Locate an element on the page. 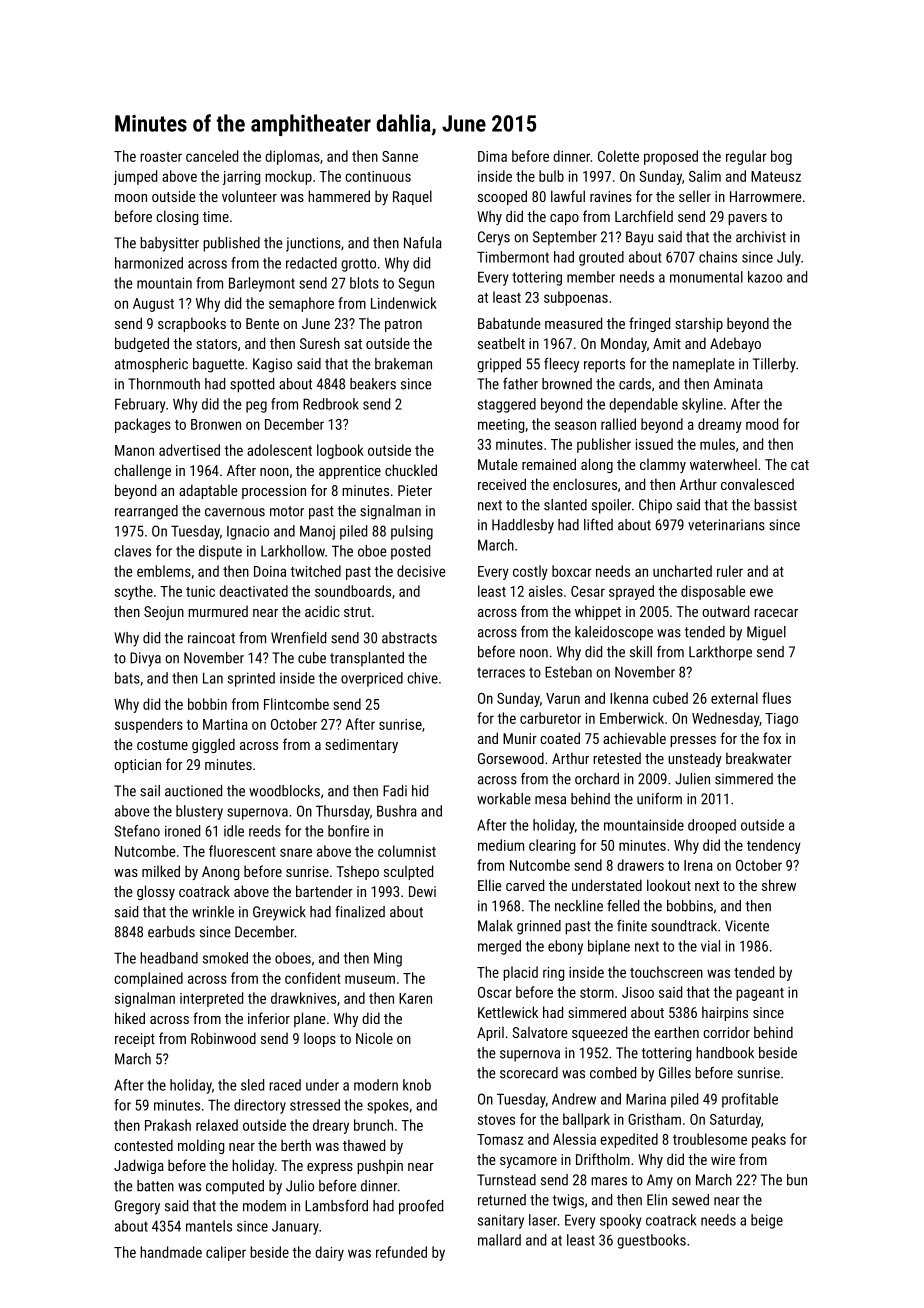 Image resolution: width=924 pixels, height=1308 pixels. columnist is located at coordinates (407, 851).
